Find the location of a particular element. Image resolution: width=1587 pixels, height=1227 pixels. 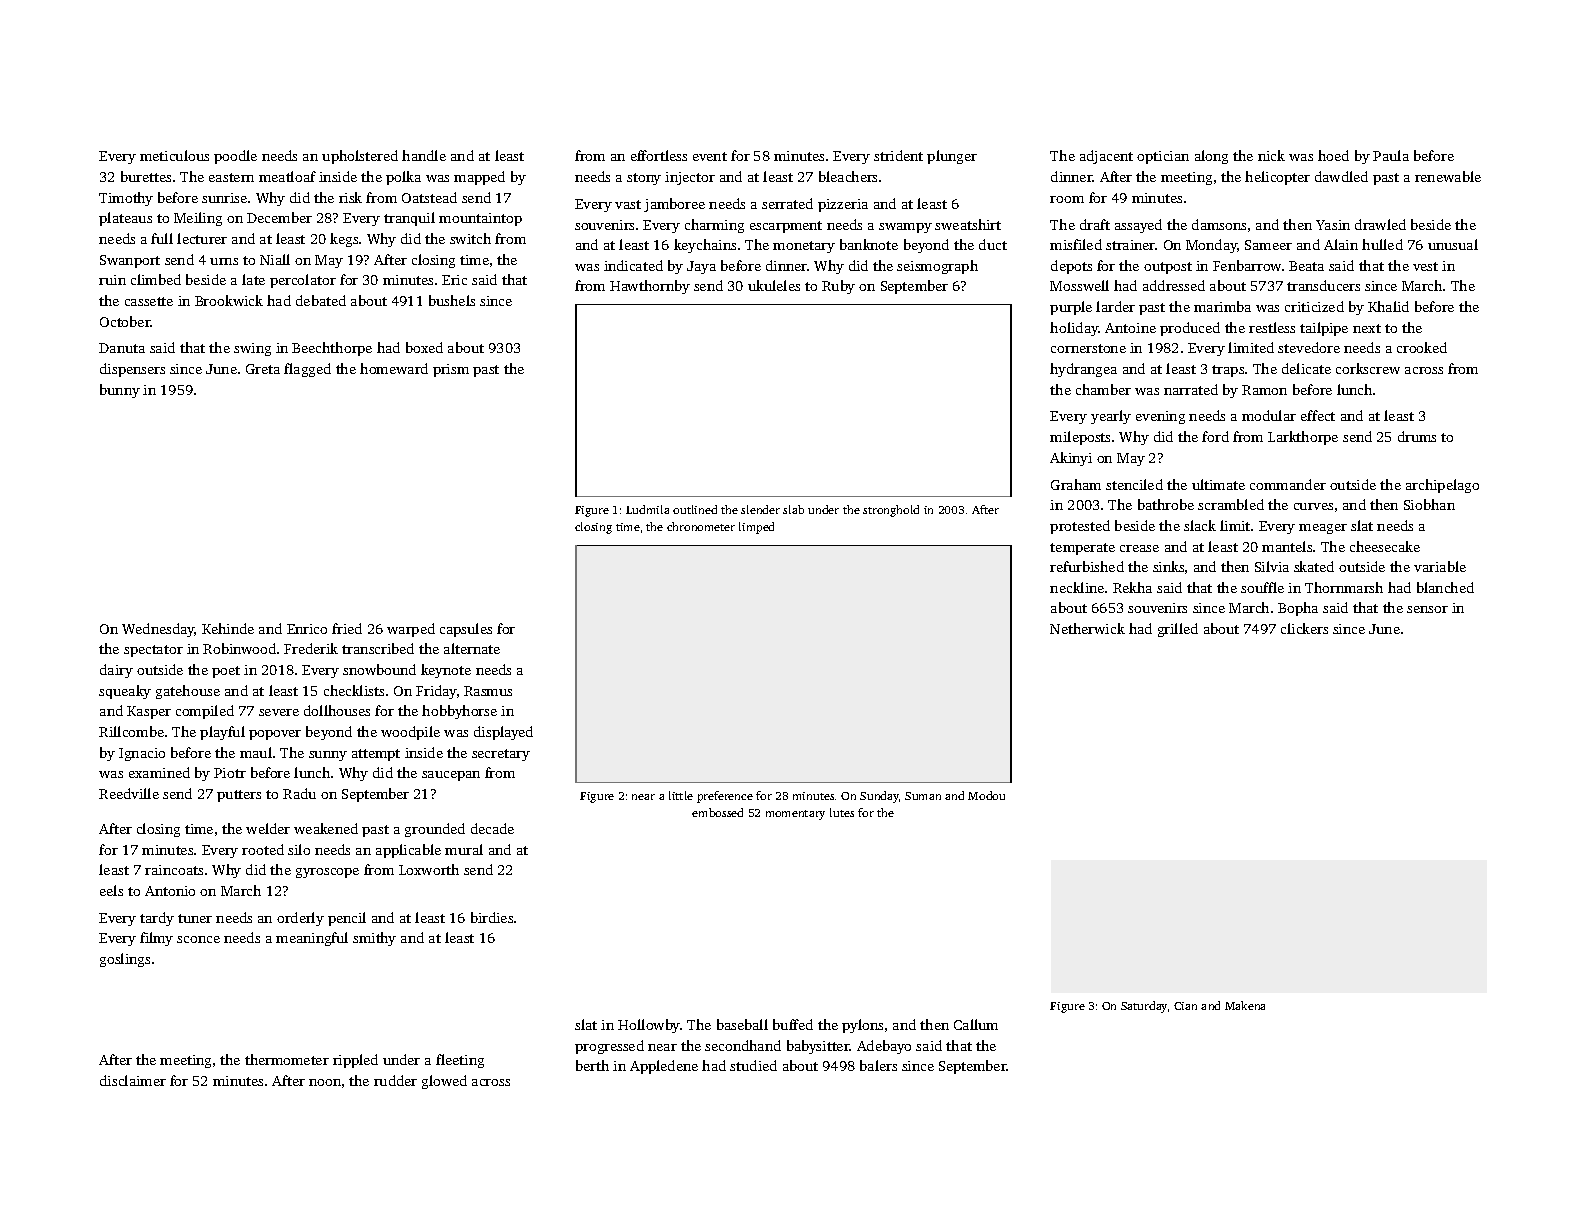

Makena is located at coordinates (1245, 1005).
